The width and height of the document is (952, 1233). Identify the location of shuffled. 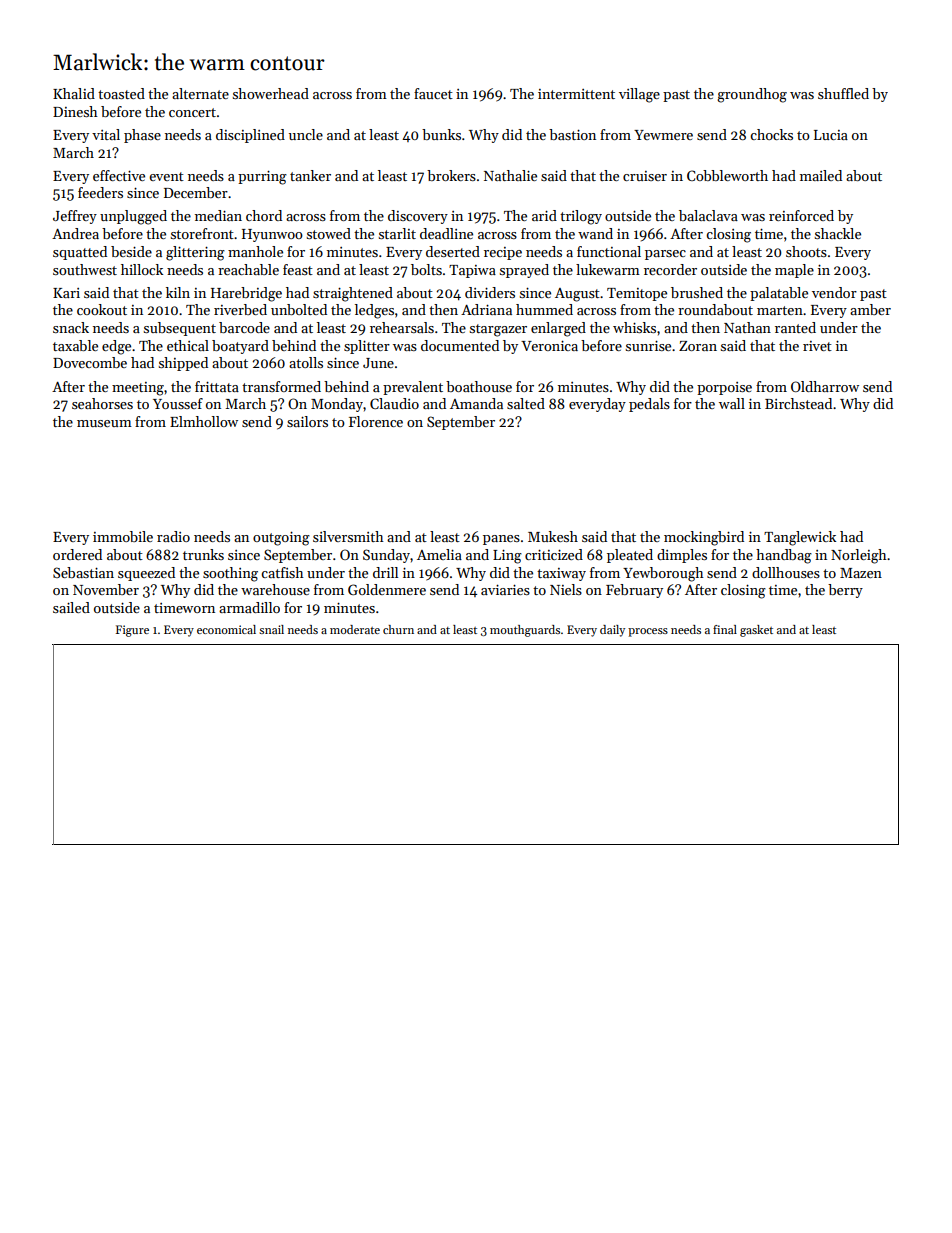
(843, 93).
